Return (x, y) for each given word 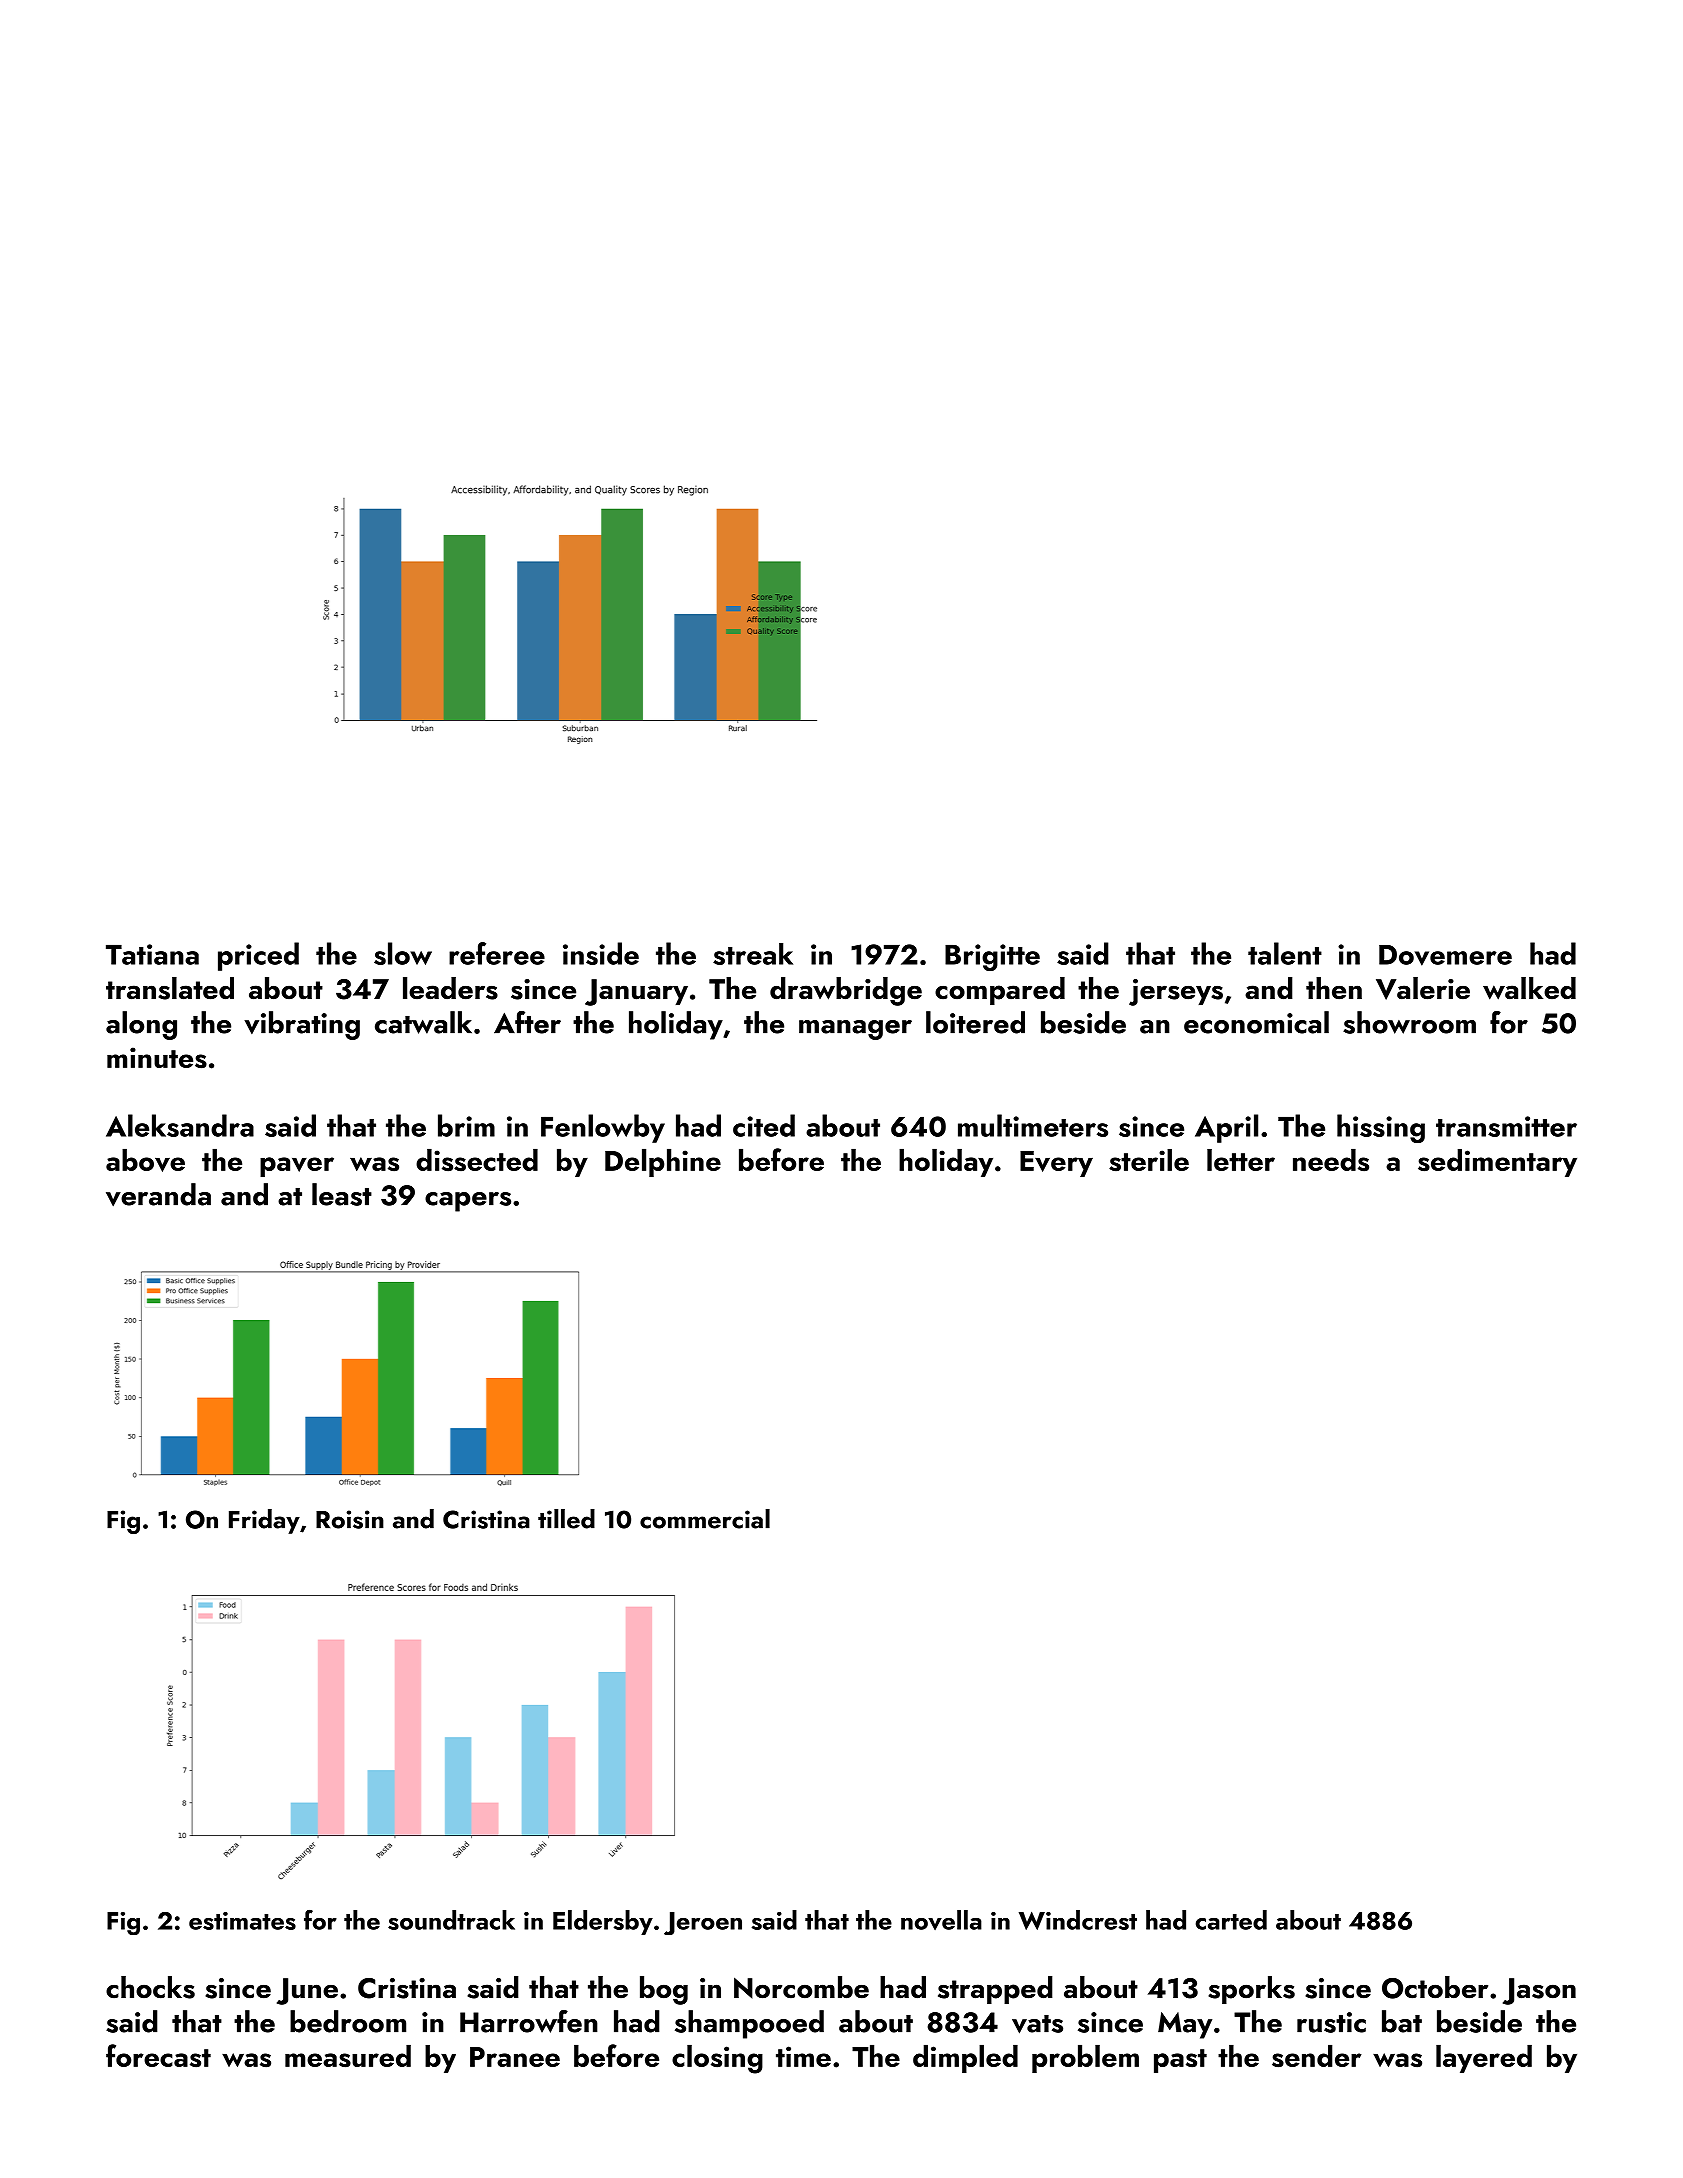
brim (466, 1125)
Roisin (350, 1519)
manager (855, 1030)
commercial (705, 1519)
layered (1484, 2059)
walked (1529, 988)
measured (348, 2056)
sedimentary (1497, 1163)
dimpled (965, 2059)
